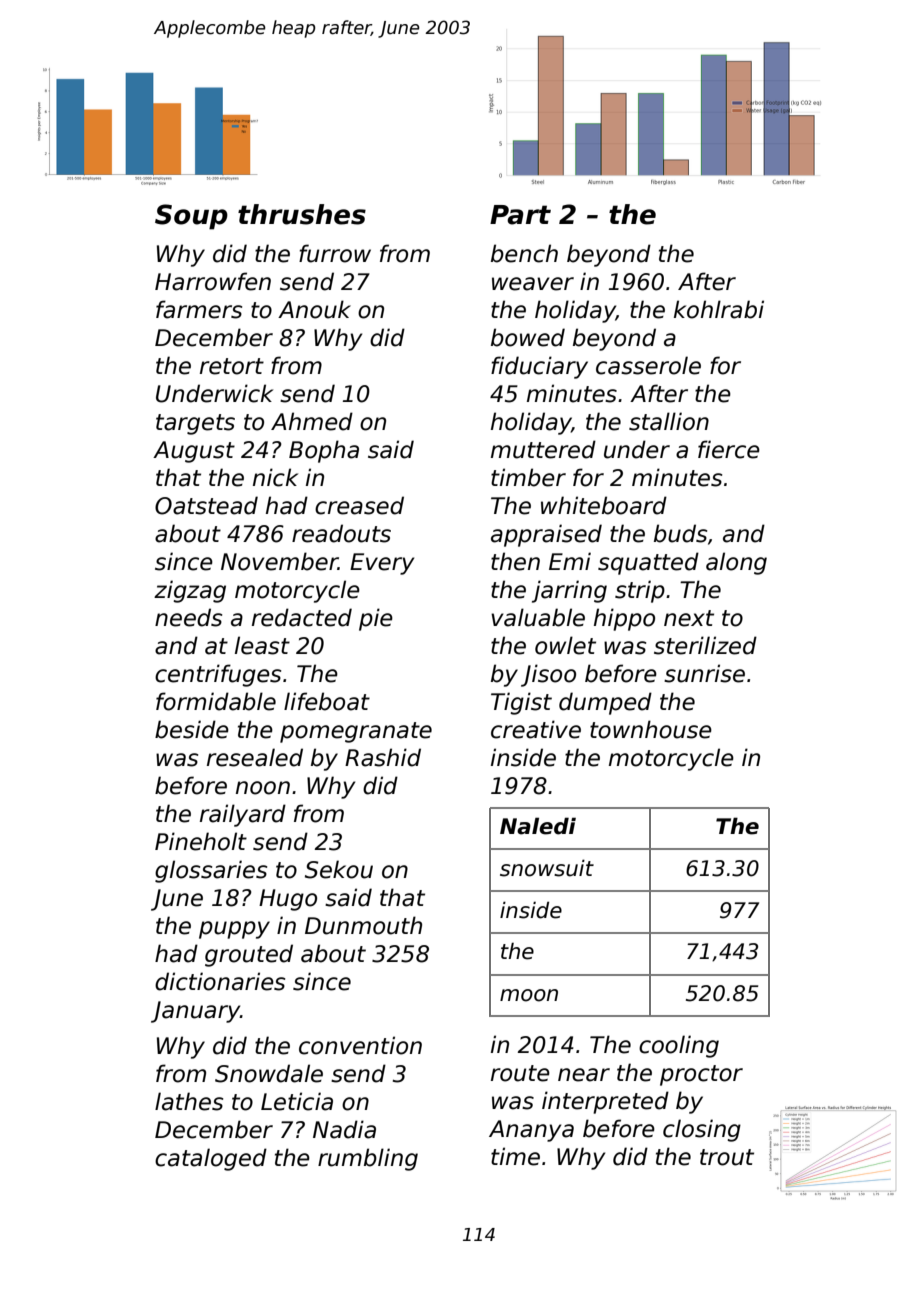  I want to click on trout, so click(727, 1157).
